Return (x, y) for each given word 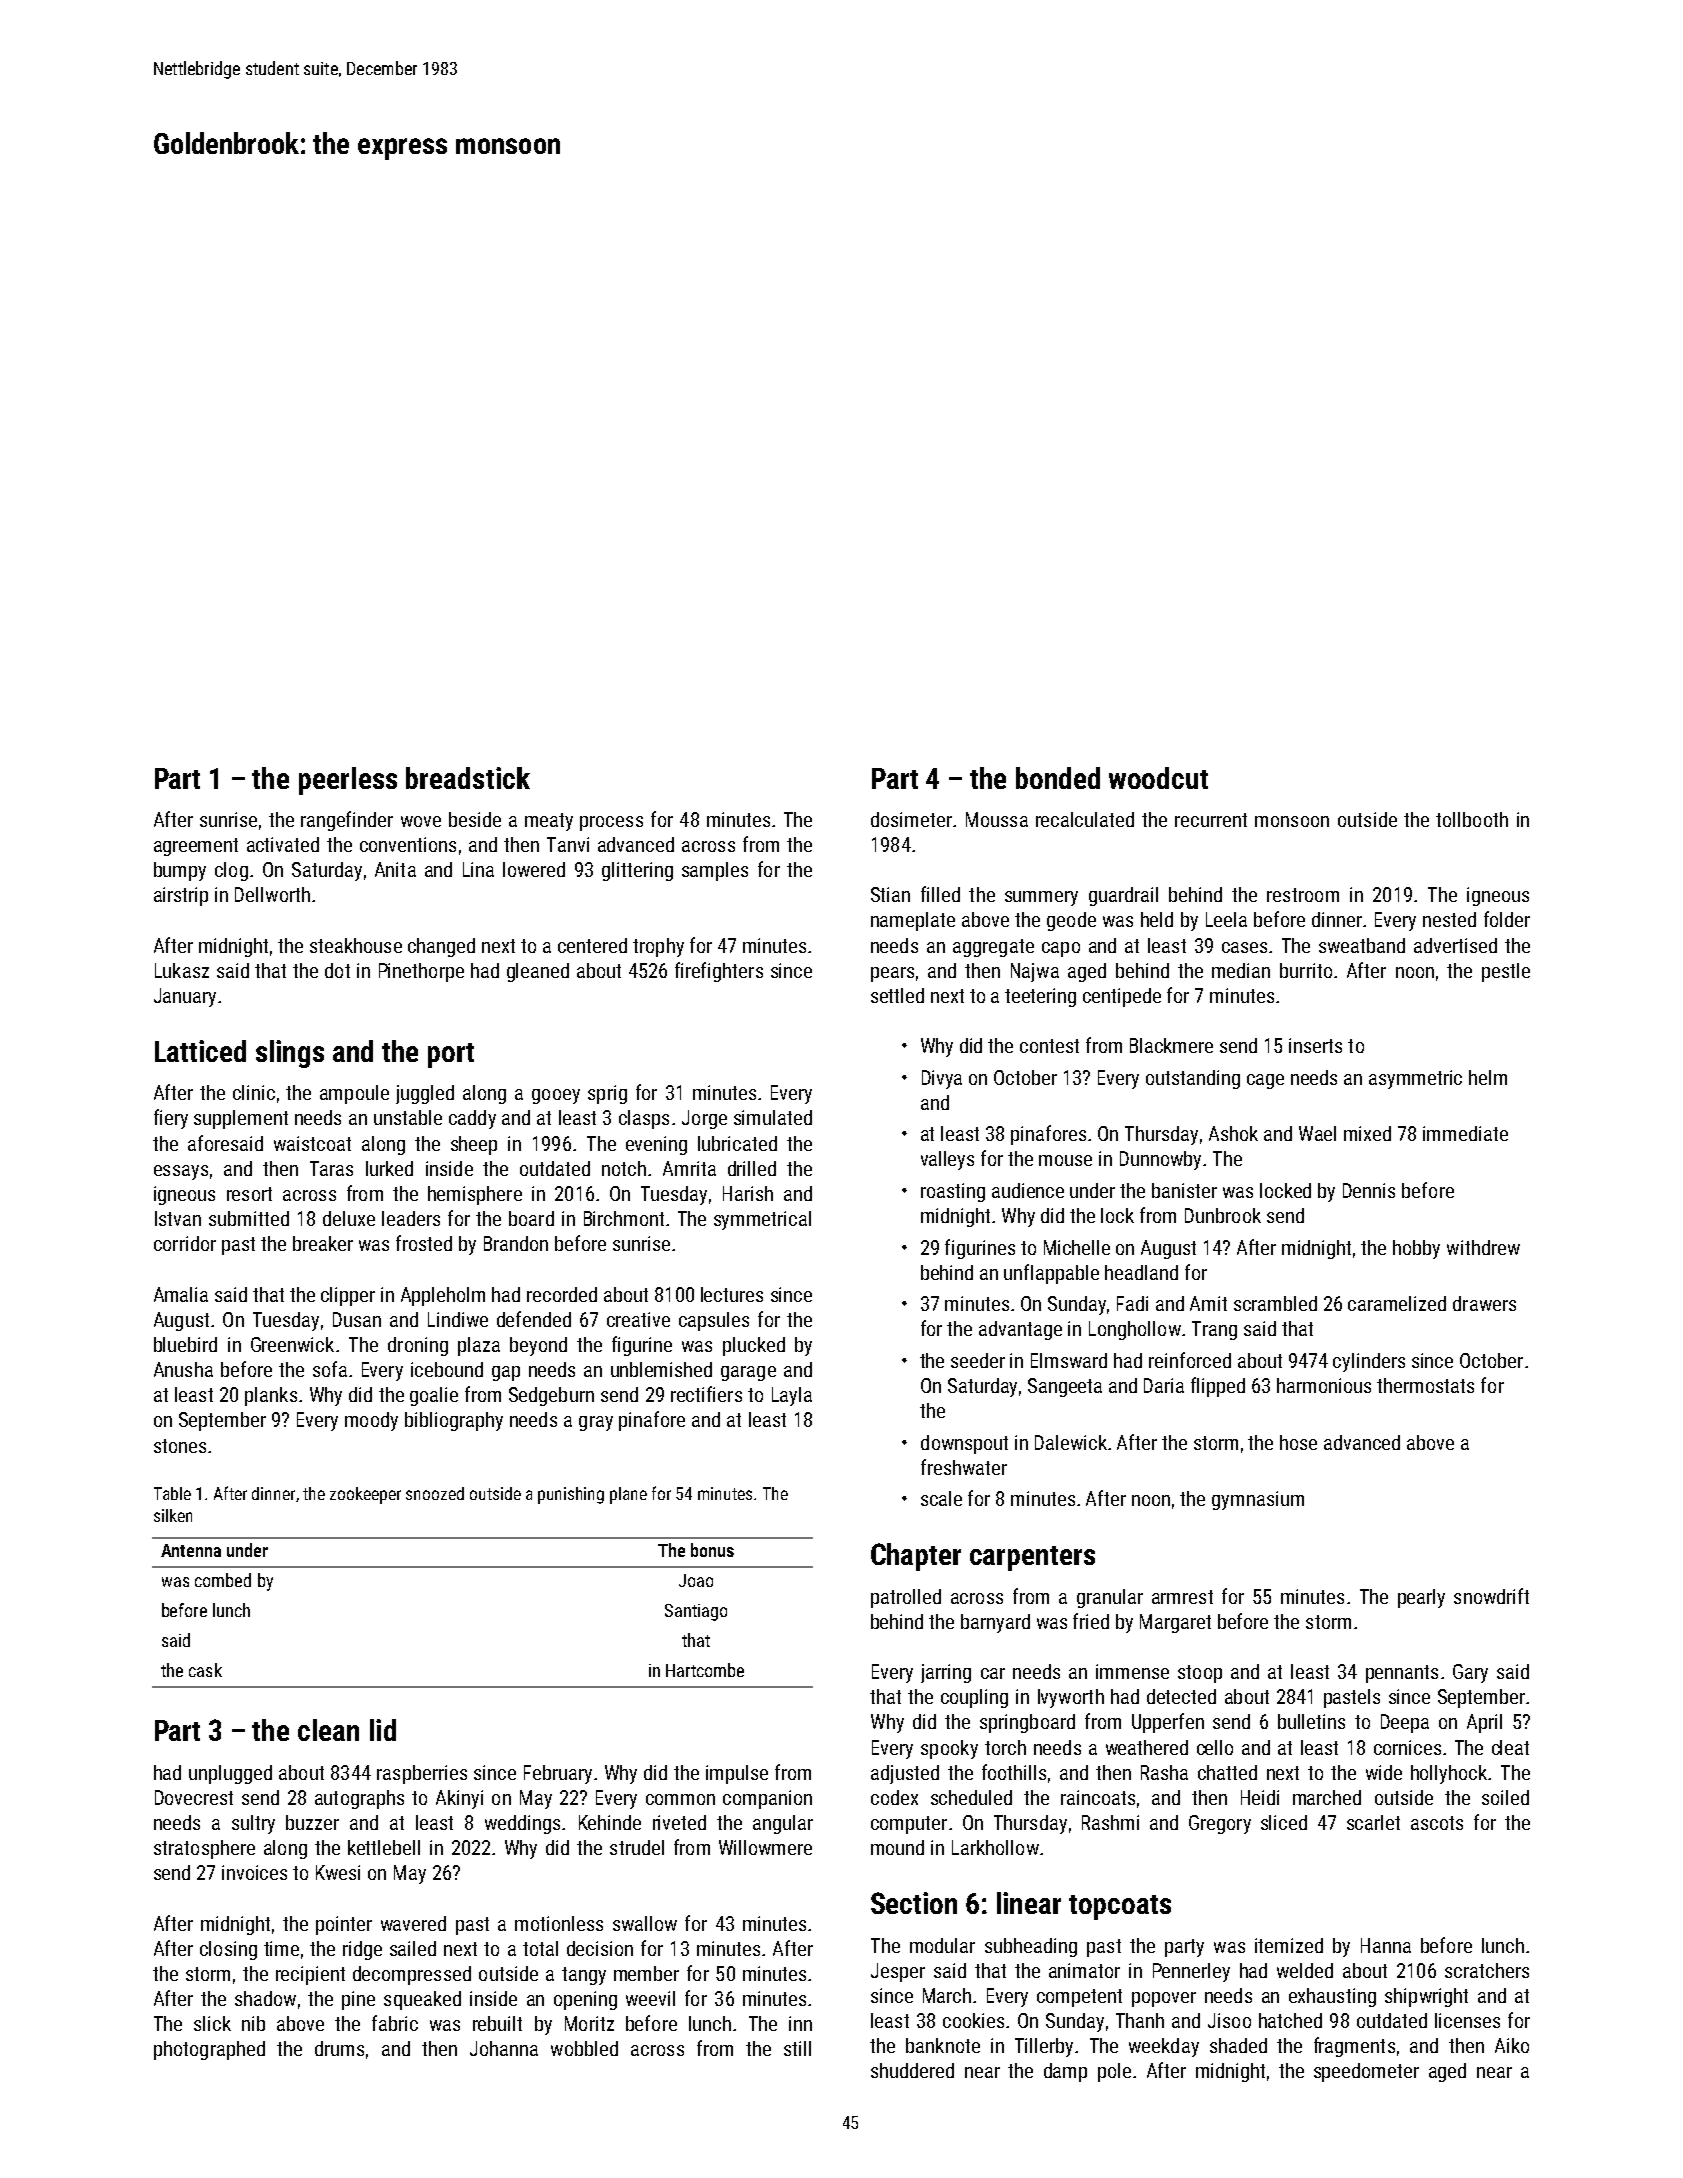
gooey (556, 1096)
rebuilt (497, 2023)
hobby (1416, 1249)
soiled (1505, 1797)
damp (1065, 2072)
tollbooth (1472, 819)
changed (441, 947)
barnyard (995, 1623)
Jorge (704, 1119)
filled (940, 894)
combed (223, 1580)
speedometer (1366, 2072)
